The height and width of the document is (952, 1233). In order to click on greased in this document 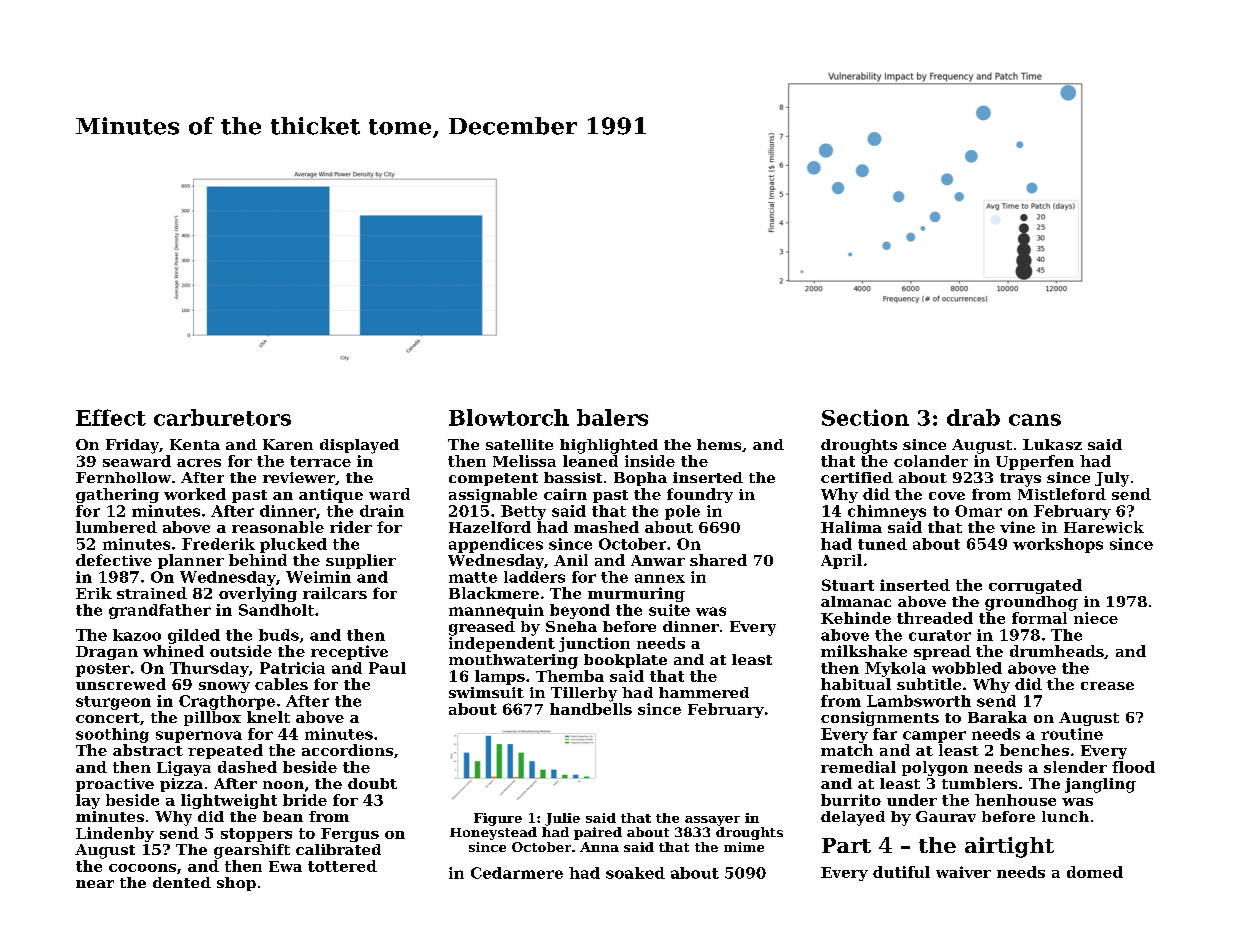, I will do `click(482, 628)`.
